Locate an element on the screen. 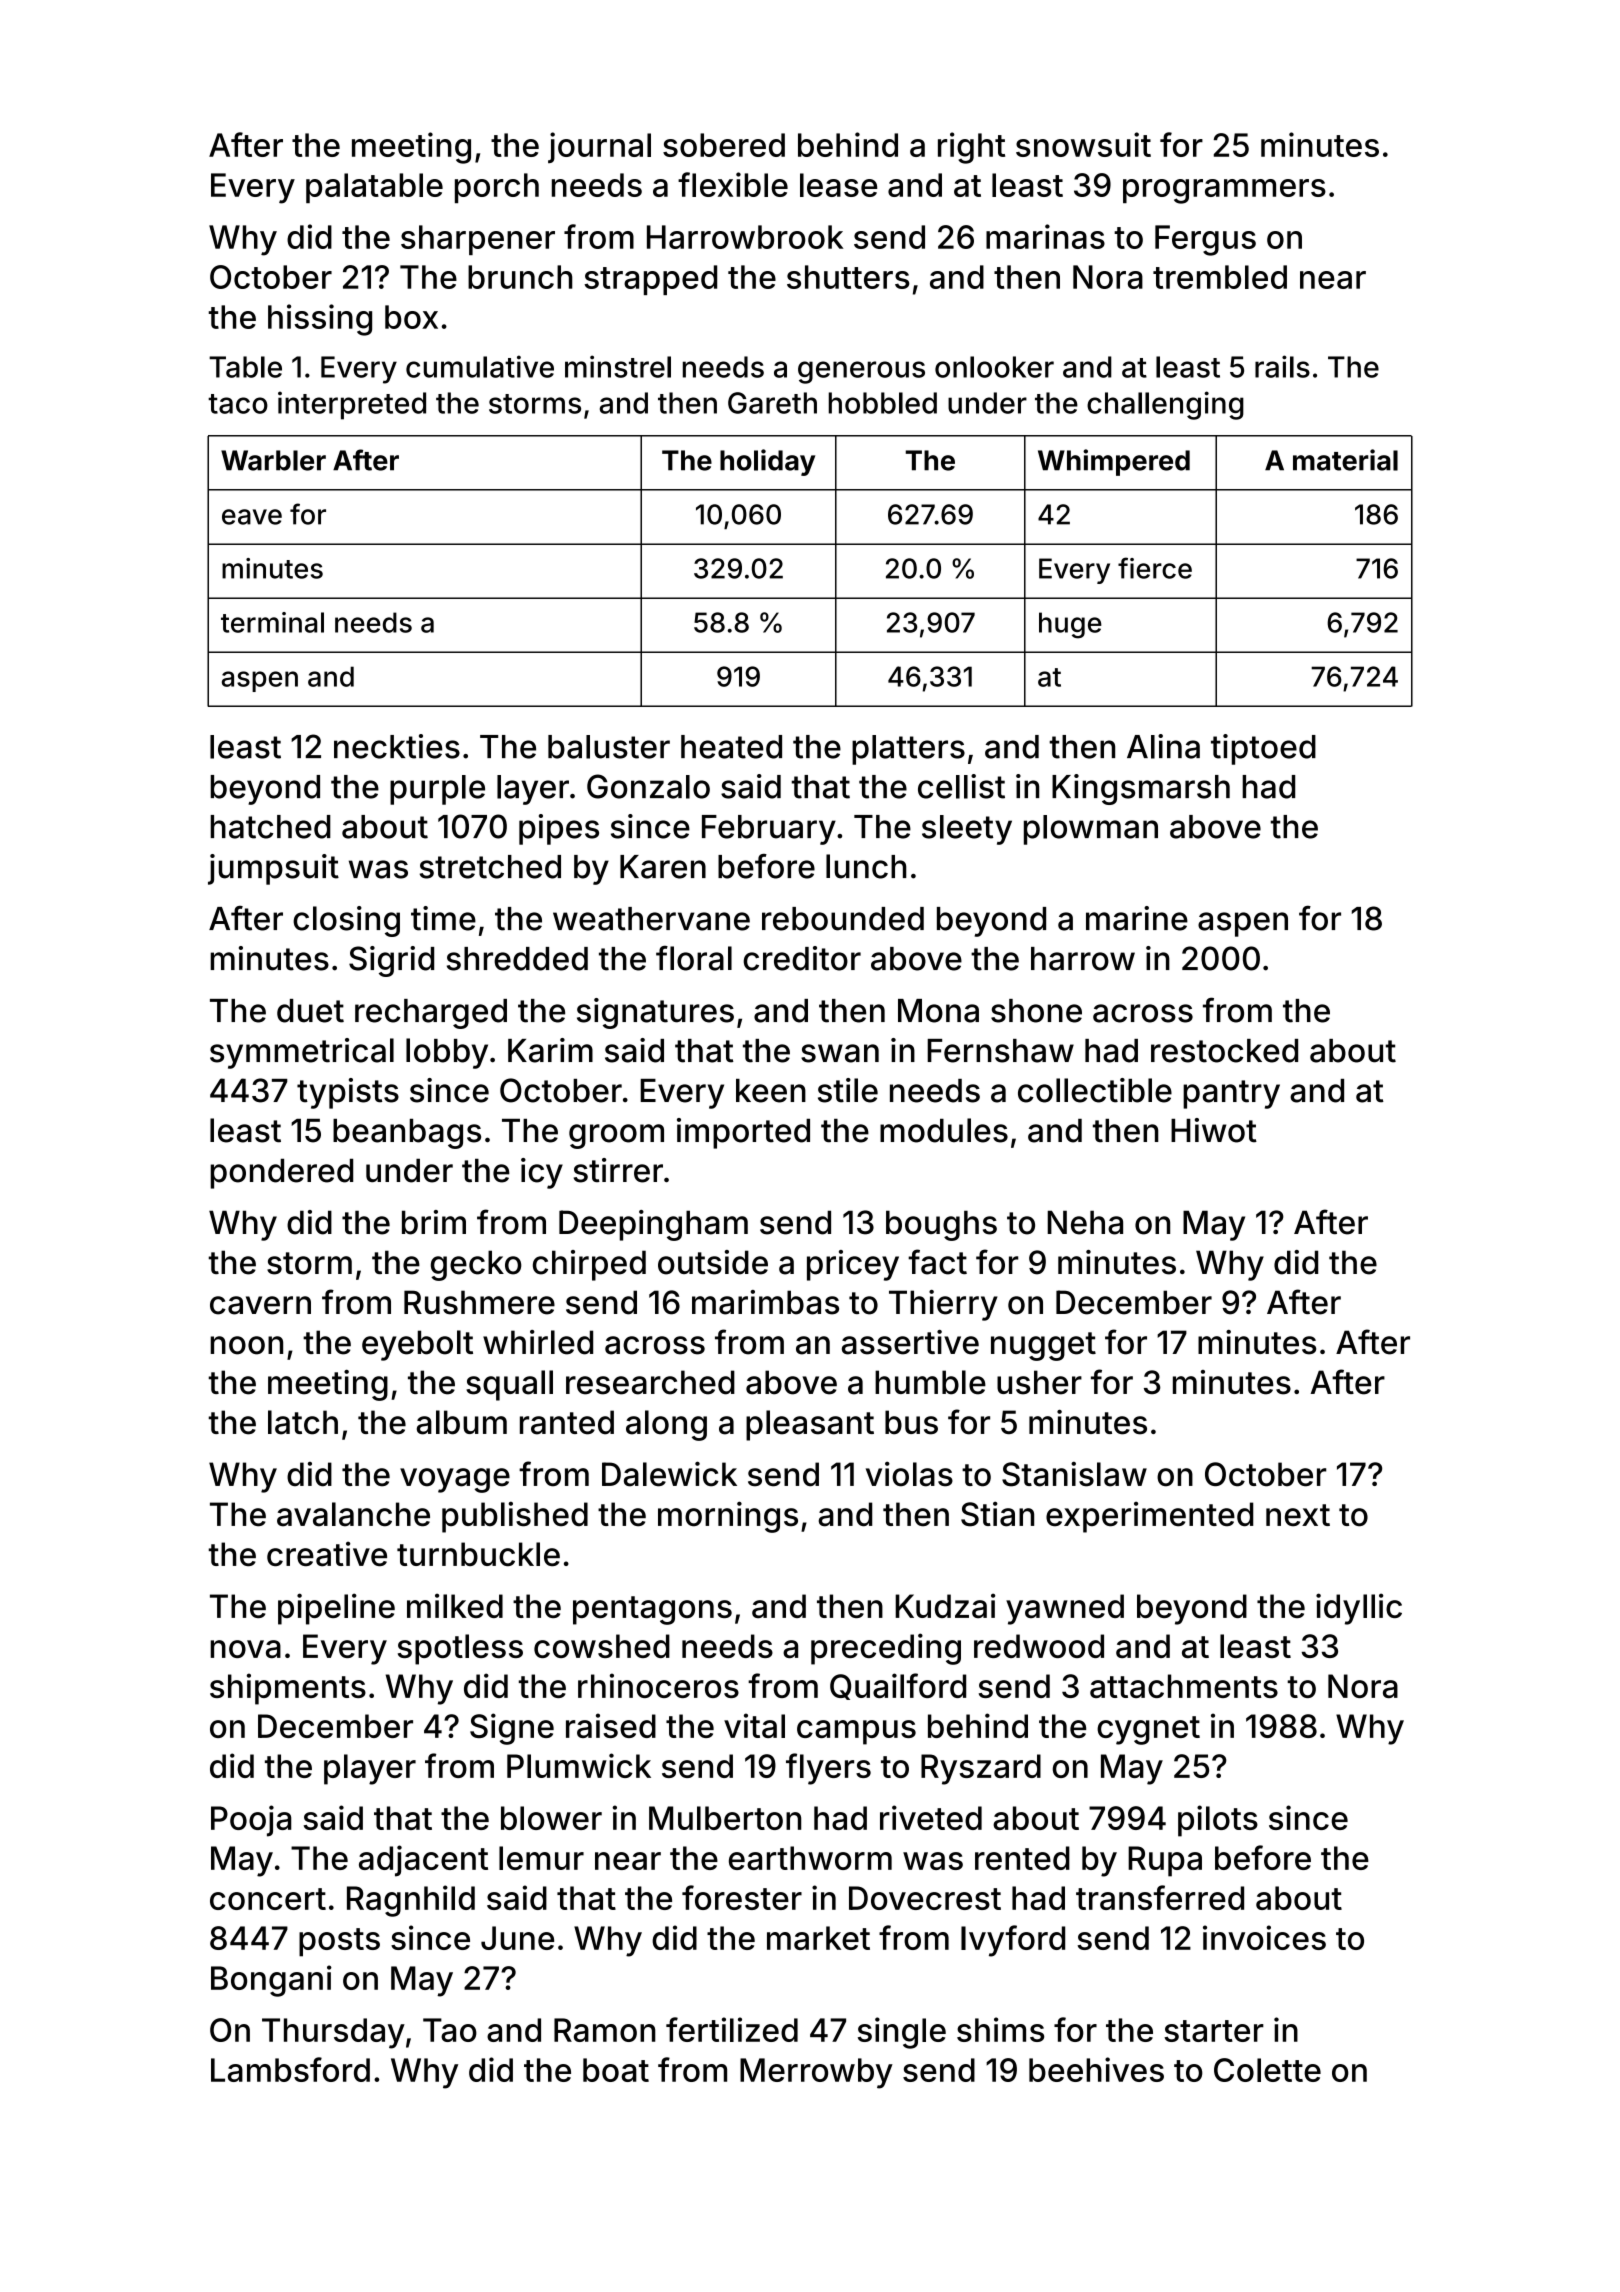 Image resolution: width=1620 pixels, height=2292 pixels. latch is located at coordinates (303, 1422).
